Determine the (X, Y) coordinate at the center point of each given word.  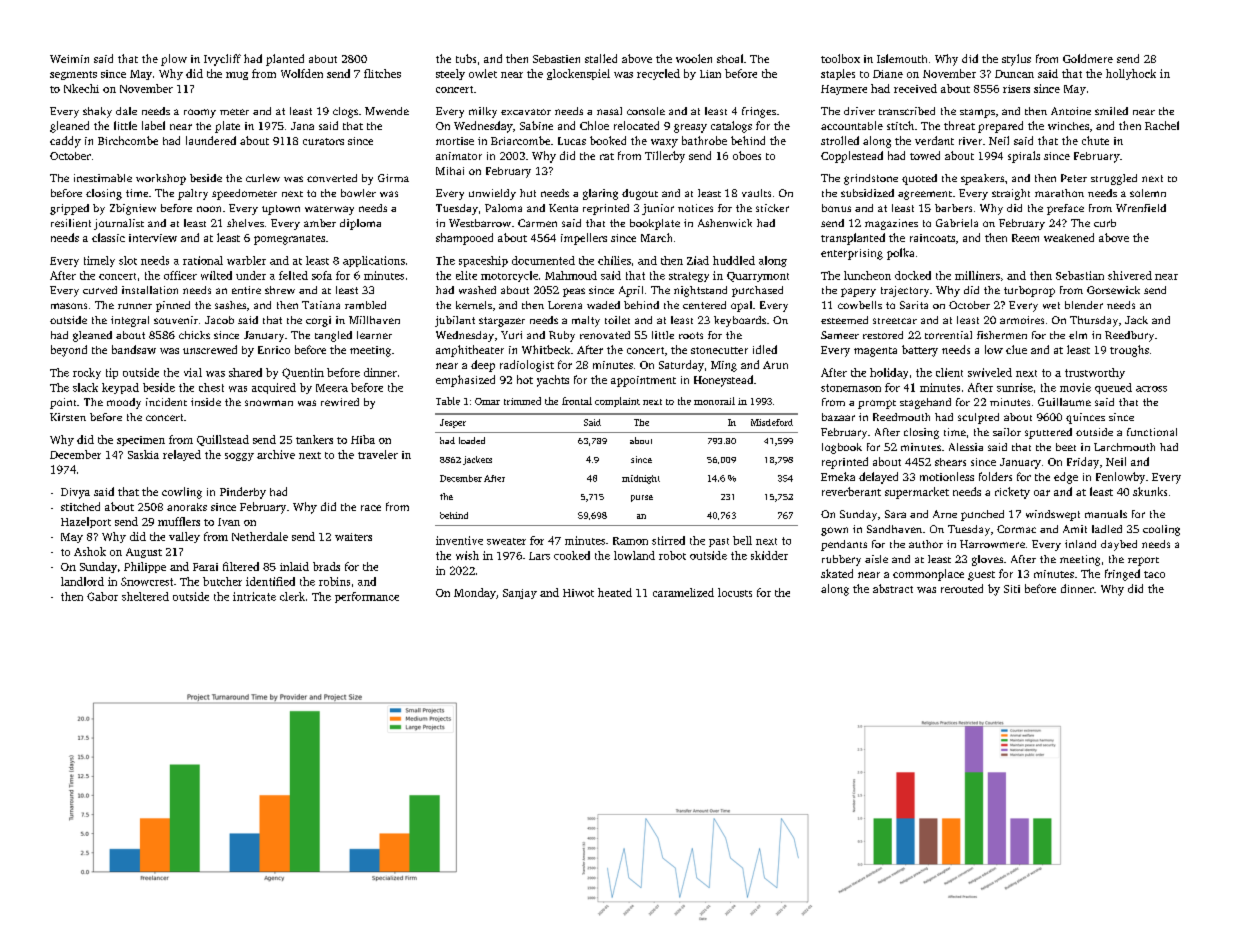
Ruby (562, 336)
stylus (1016, 60)
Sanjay (520, 594)
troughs (1129, 351)
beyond (69, 351)
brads (326, 566)
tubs (466, 58)
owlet (483, 73)
